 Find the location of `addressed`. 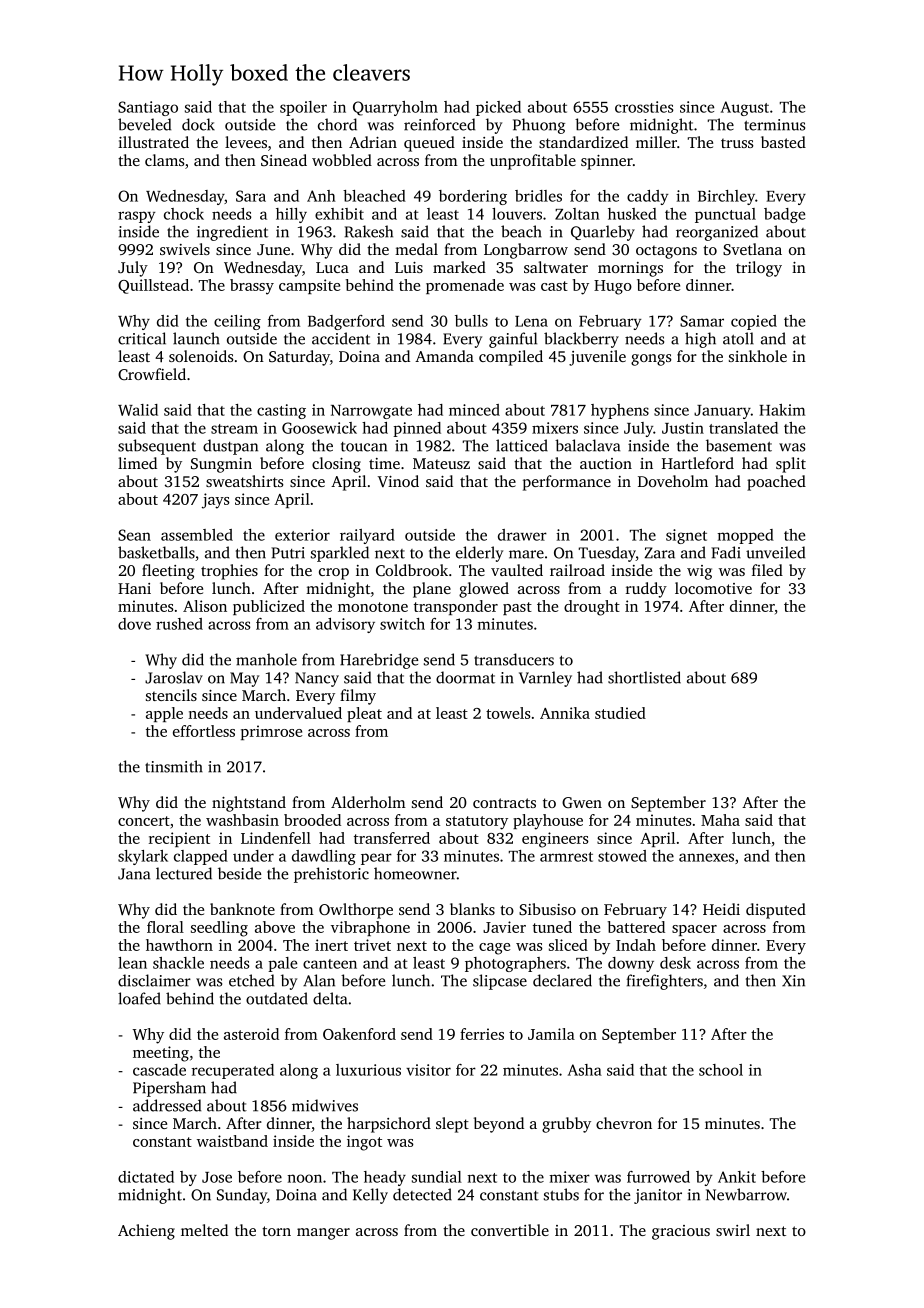

addressed is located at coordinates (167, 1105).
